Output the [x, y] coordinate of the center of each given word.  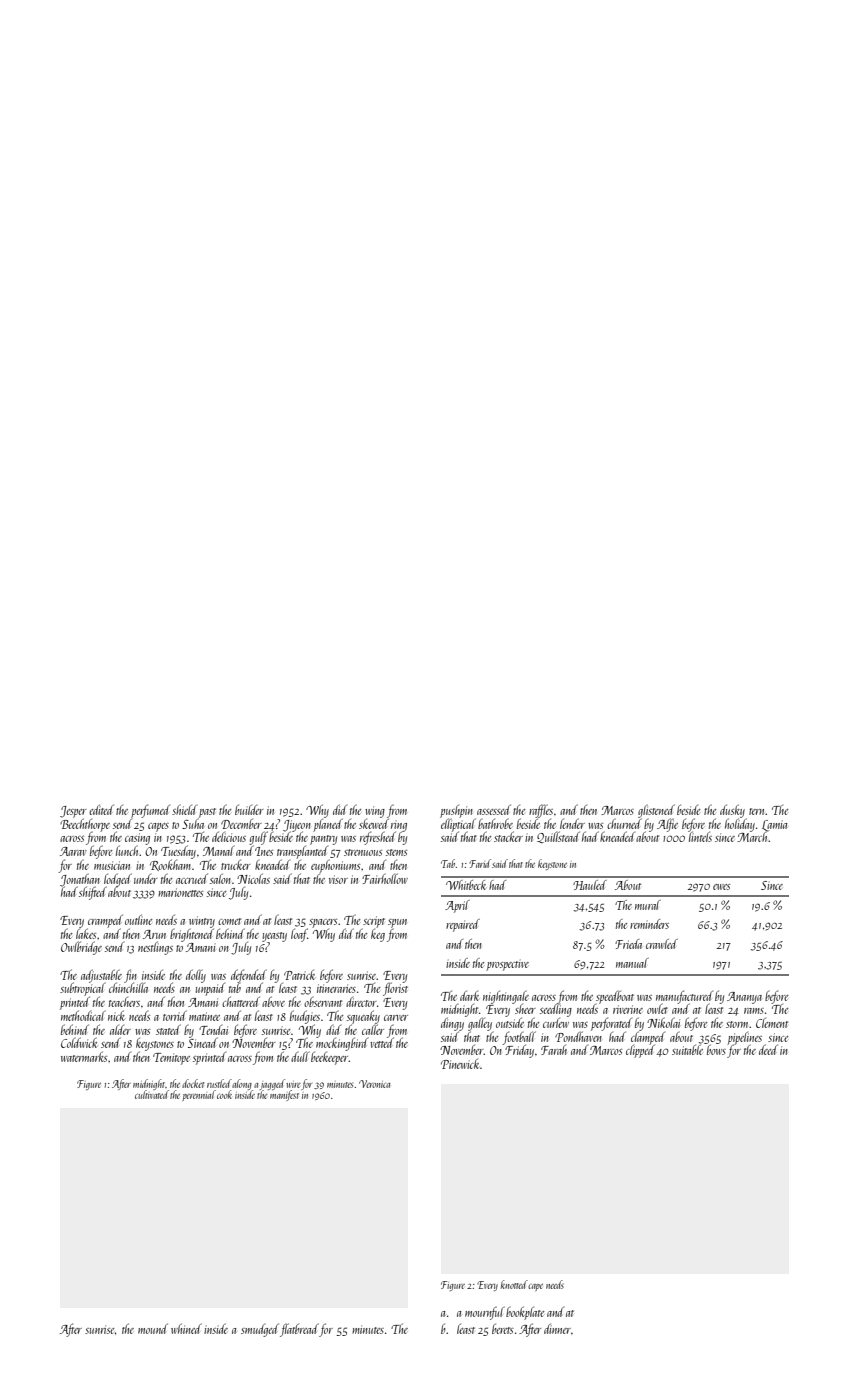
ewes [721, 887]
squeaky [363, 1017]
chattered [241, 1001]
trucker [236, 865]
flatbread [299, 1330]
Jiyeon [297, 826]
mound [153, 1328]
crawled [662, 944]
